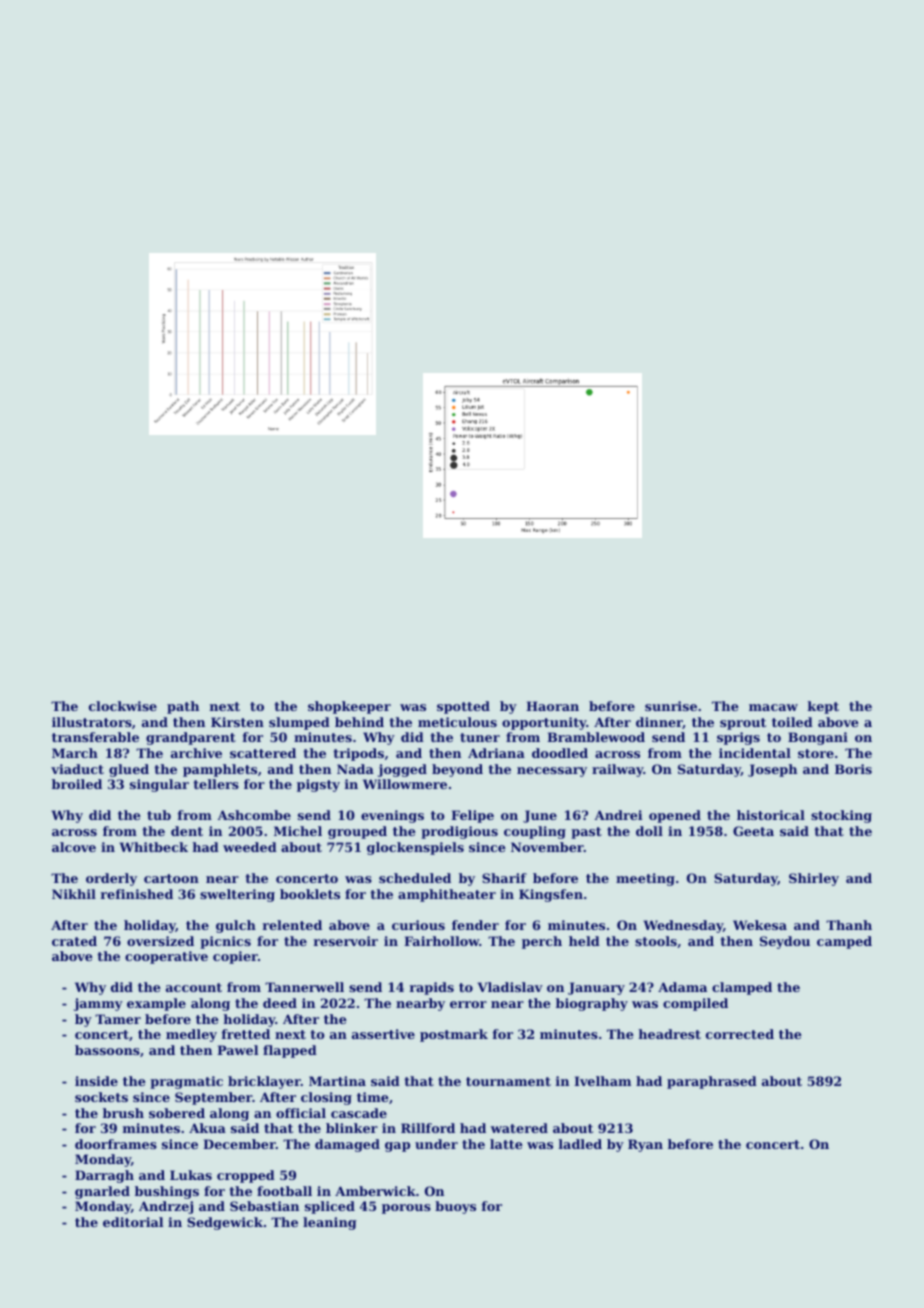 This screenshot has width=924, height=1308. I want to click on example, so click(156, 1004).
